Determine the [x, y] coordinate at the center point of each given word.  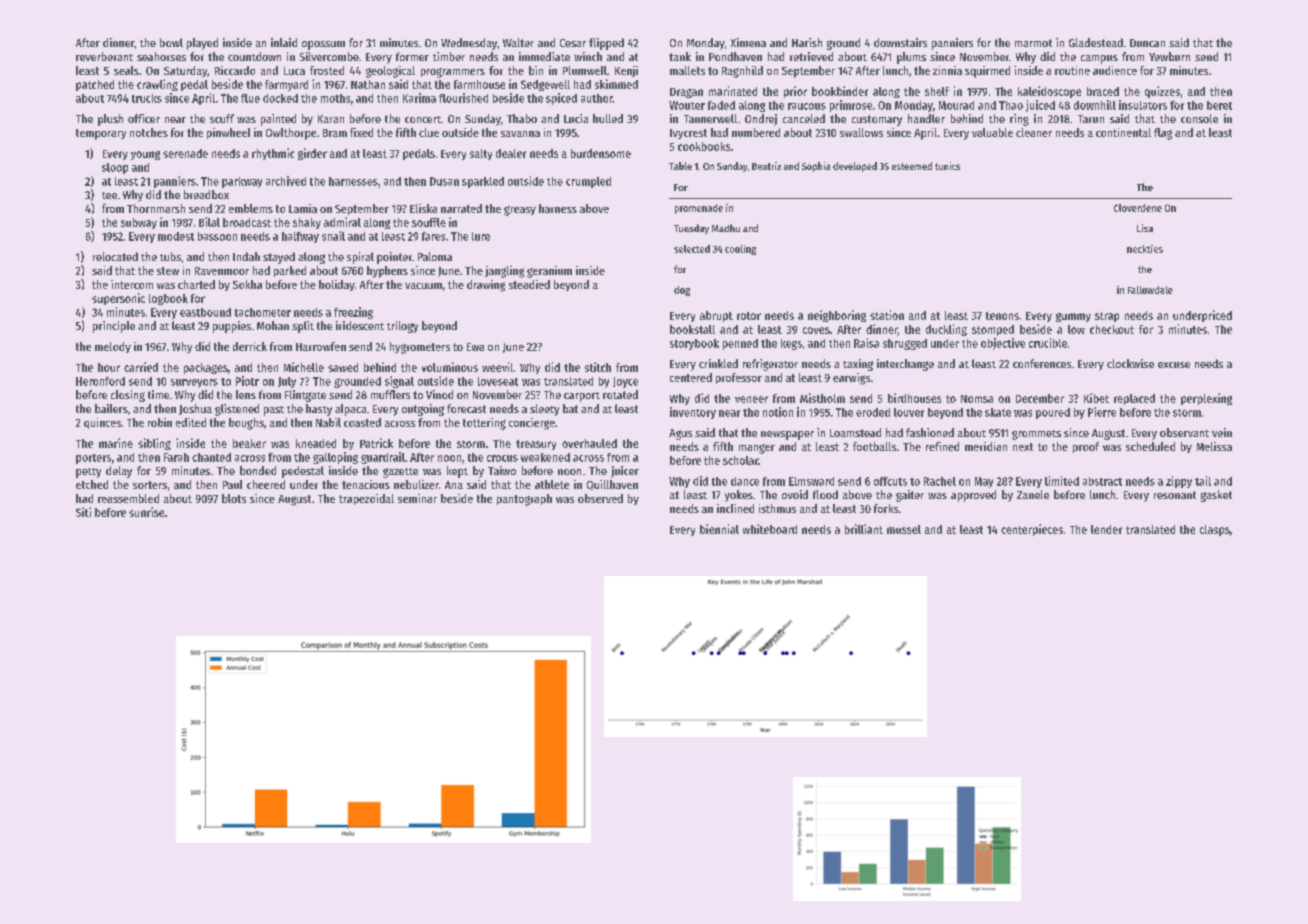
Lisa [1145, 228]
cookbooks [704, 146]
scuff [222, 118]
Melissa [1214, 446]
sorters [150, 485]
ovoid [795, 494]
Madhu [726, 228]
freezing [353, 313]
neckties [1145, 249]
